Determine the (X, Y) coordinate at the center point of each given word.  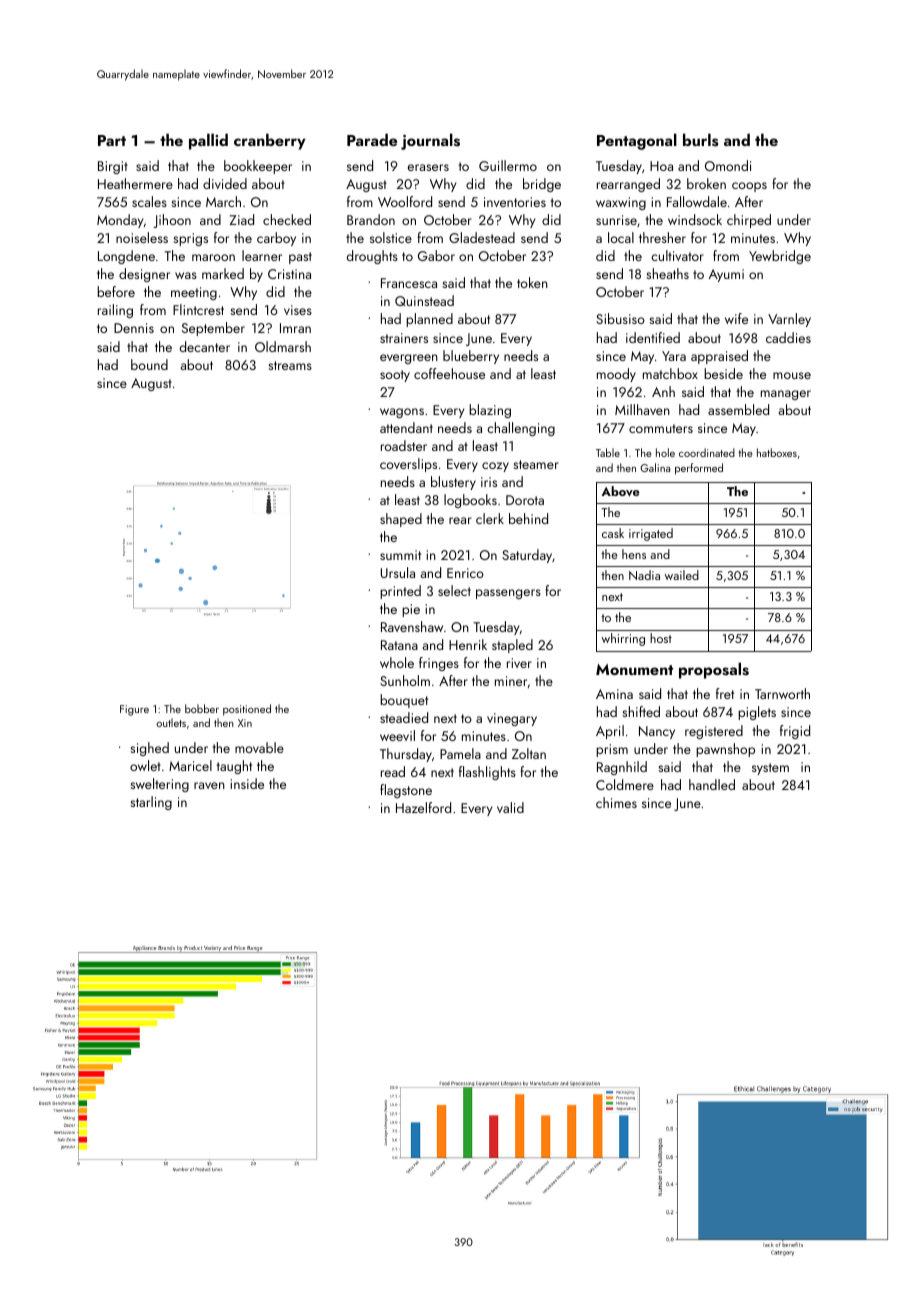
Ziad (241, 219)
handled (712, 784)
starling (151, 803)
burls (700, 140)
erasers (428, 167)
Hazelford (423, 807)
